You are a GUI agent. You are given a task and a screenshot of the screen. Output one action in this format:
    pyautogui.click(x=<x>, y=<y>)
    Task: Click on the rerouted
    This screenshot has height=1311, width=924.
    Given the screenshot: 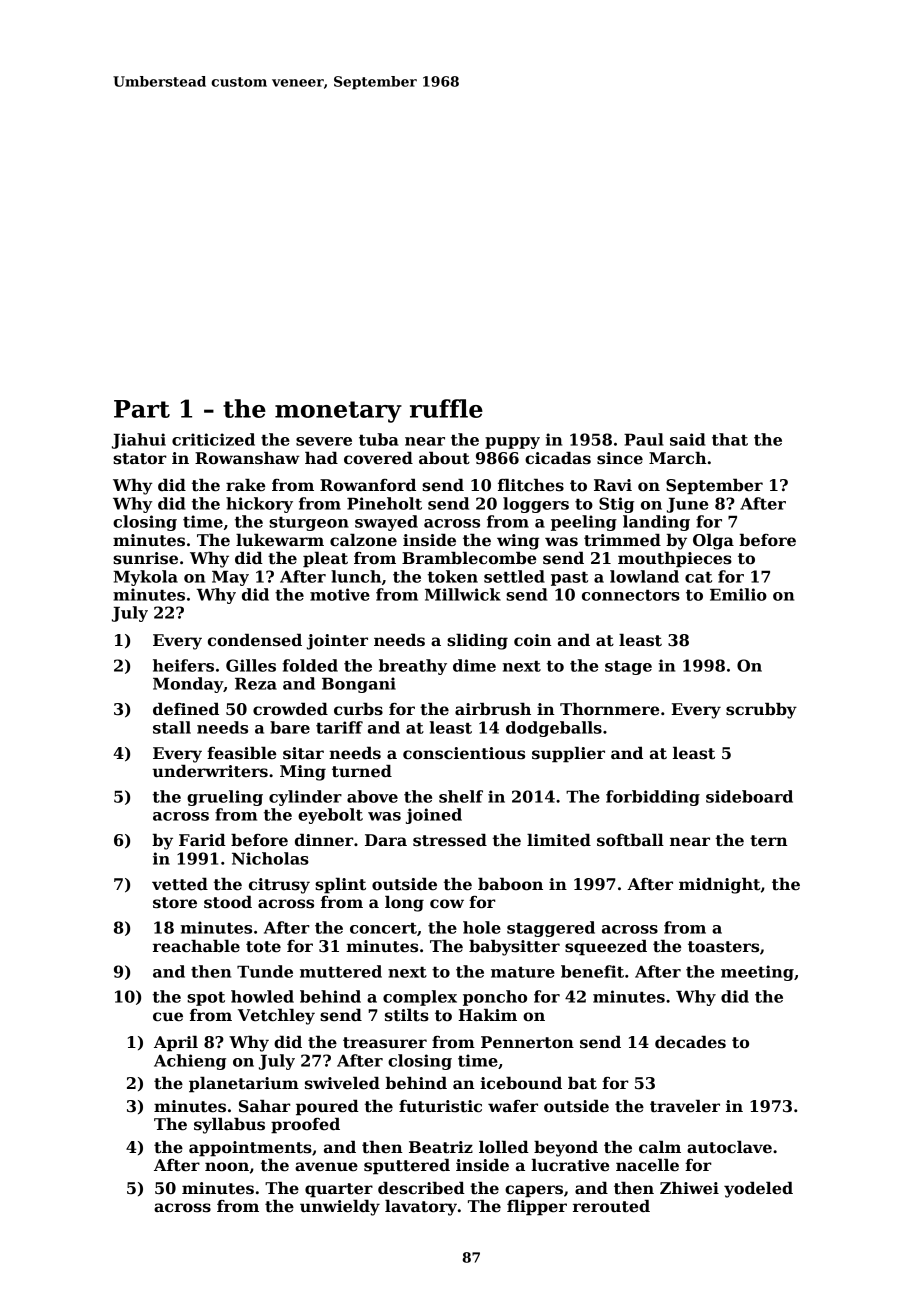 What is the action you would take?
    pyautogui.click(x=611, y=1206)
